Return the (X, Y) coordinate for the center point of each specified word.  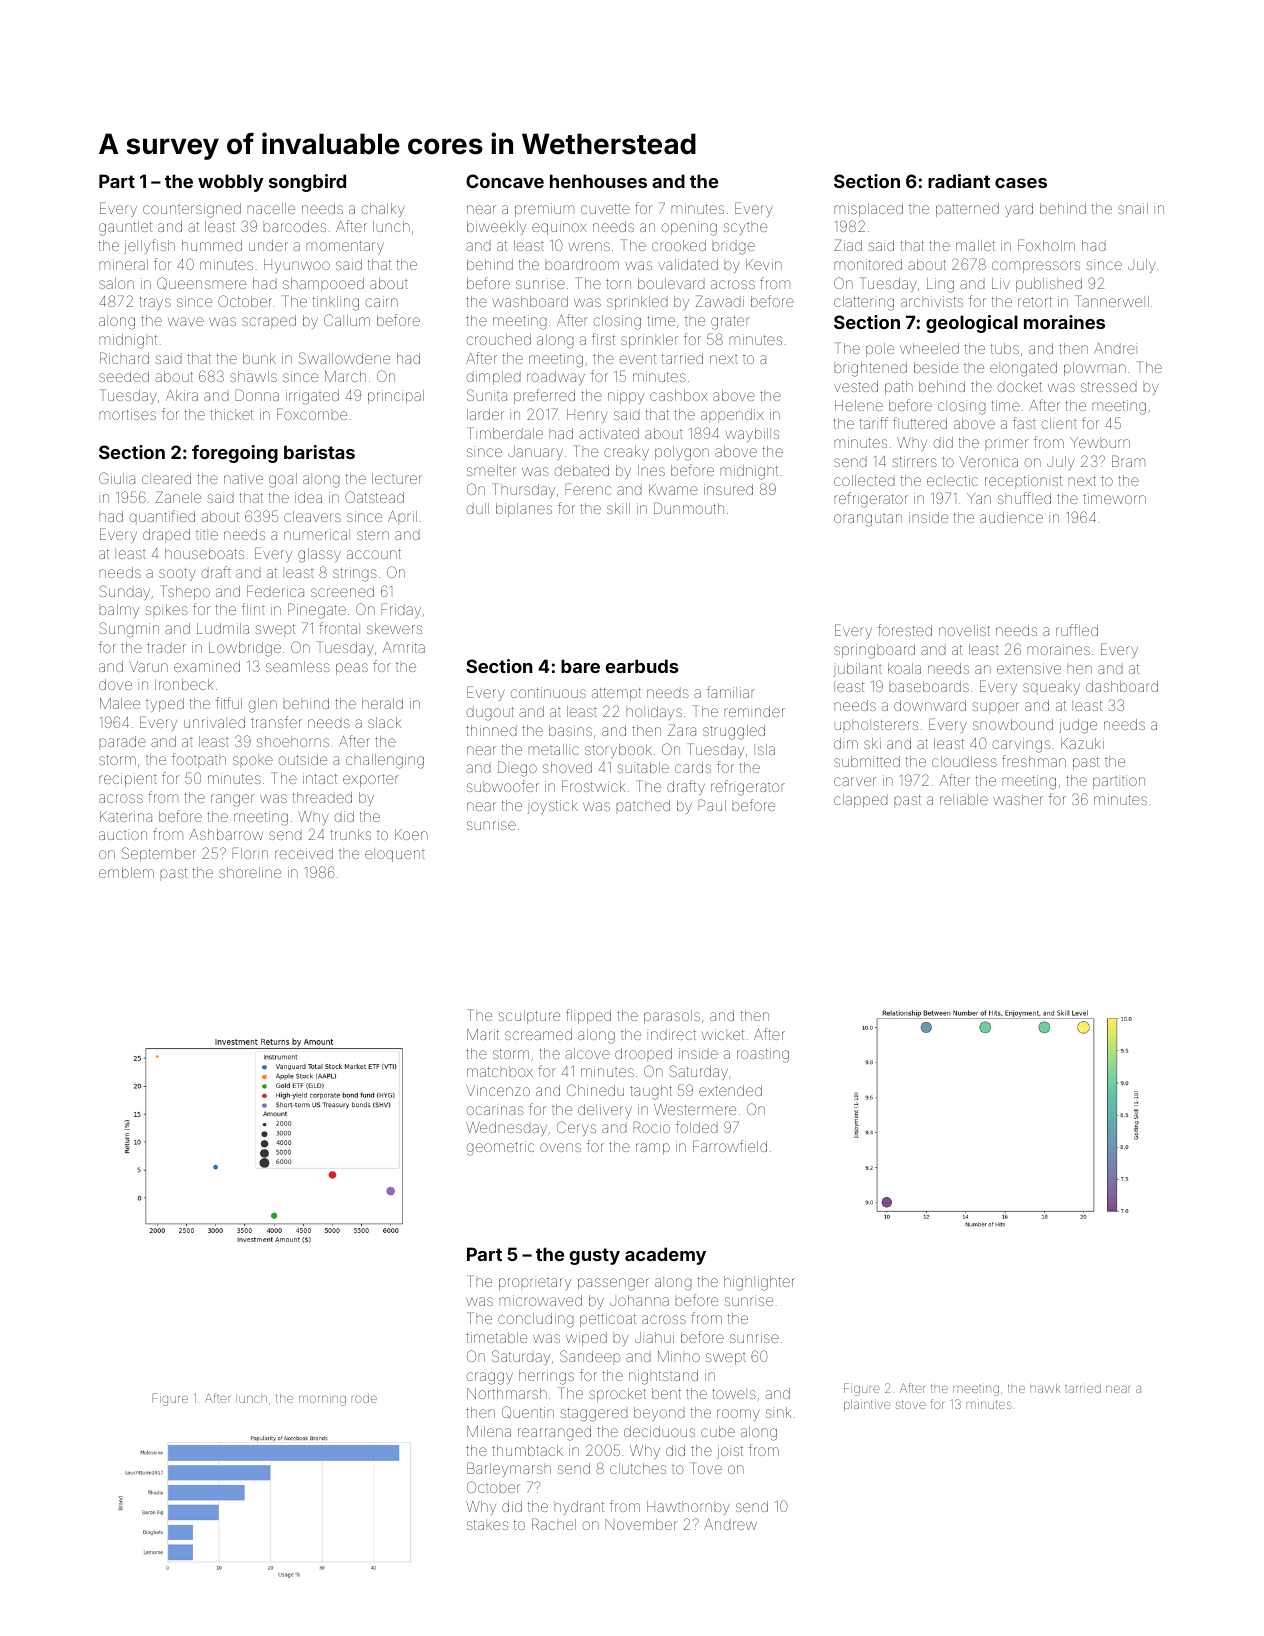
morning (322, 1400)
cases (1021, 183)
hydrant (579, 1508)
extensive (1029, 668)
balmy (119, 611)
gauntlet (125, 228)
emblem (126, 872)
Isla (766, 749)
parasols (672, 1017)
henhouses (598, 181)
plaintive (867, 1405)
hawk (1046, 1388)
